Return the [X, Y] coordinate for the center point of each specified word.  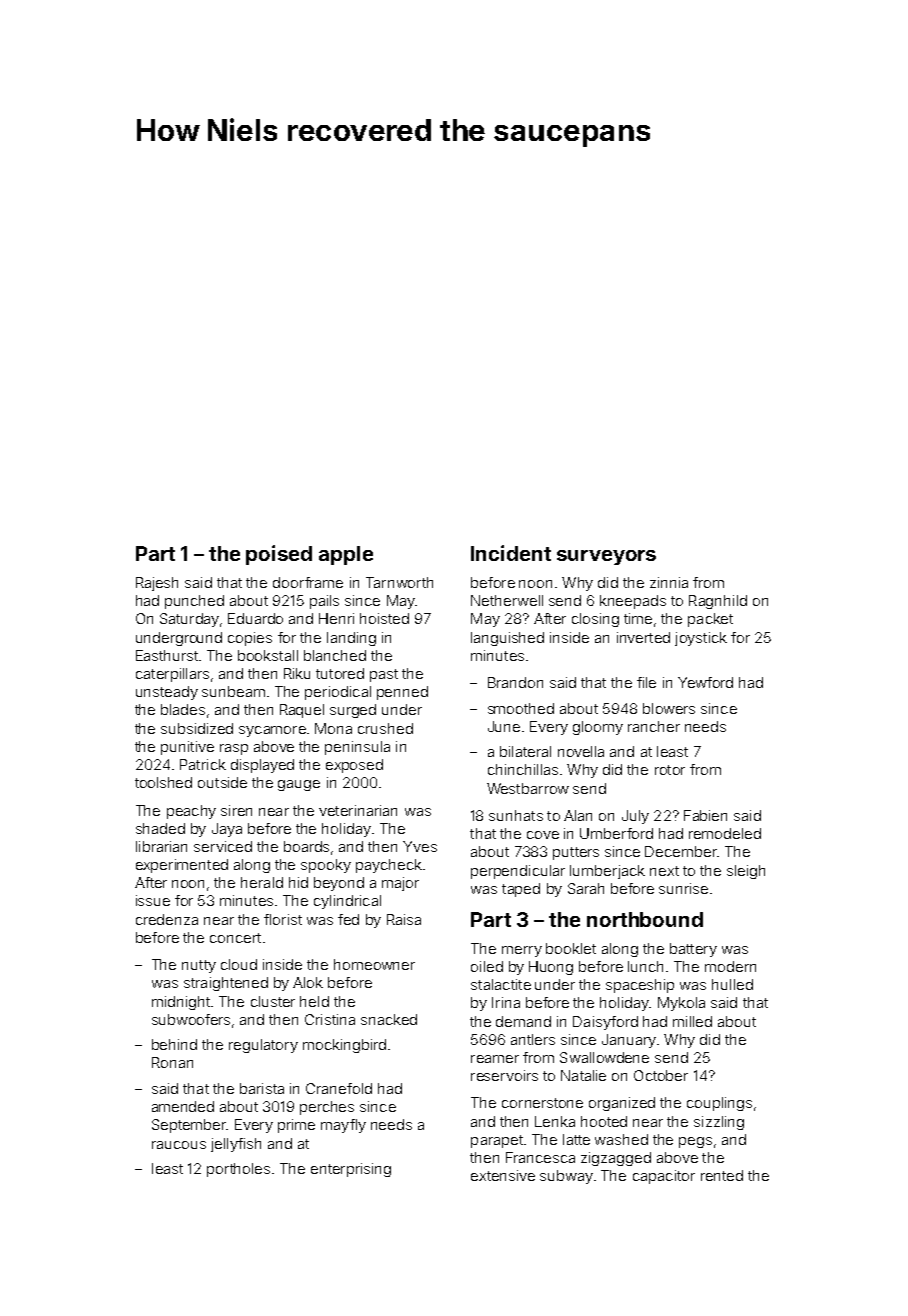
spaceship [640, 986]
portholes [238, 1170]
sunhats [516, 815]
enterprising [351, 1170]
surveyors [606, 557]
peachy [191, 812]
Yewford [705, 682]
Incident [511, 553]
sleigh [746, 872]
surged [353, 711]
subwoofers [191, 1019]
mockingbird [344, 1046]
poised [279, 555]
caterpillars [172, 675]
